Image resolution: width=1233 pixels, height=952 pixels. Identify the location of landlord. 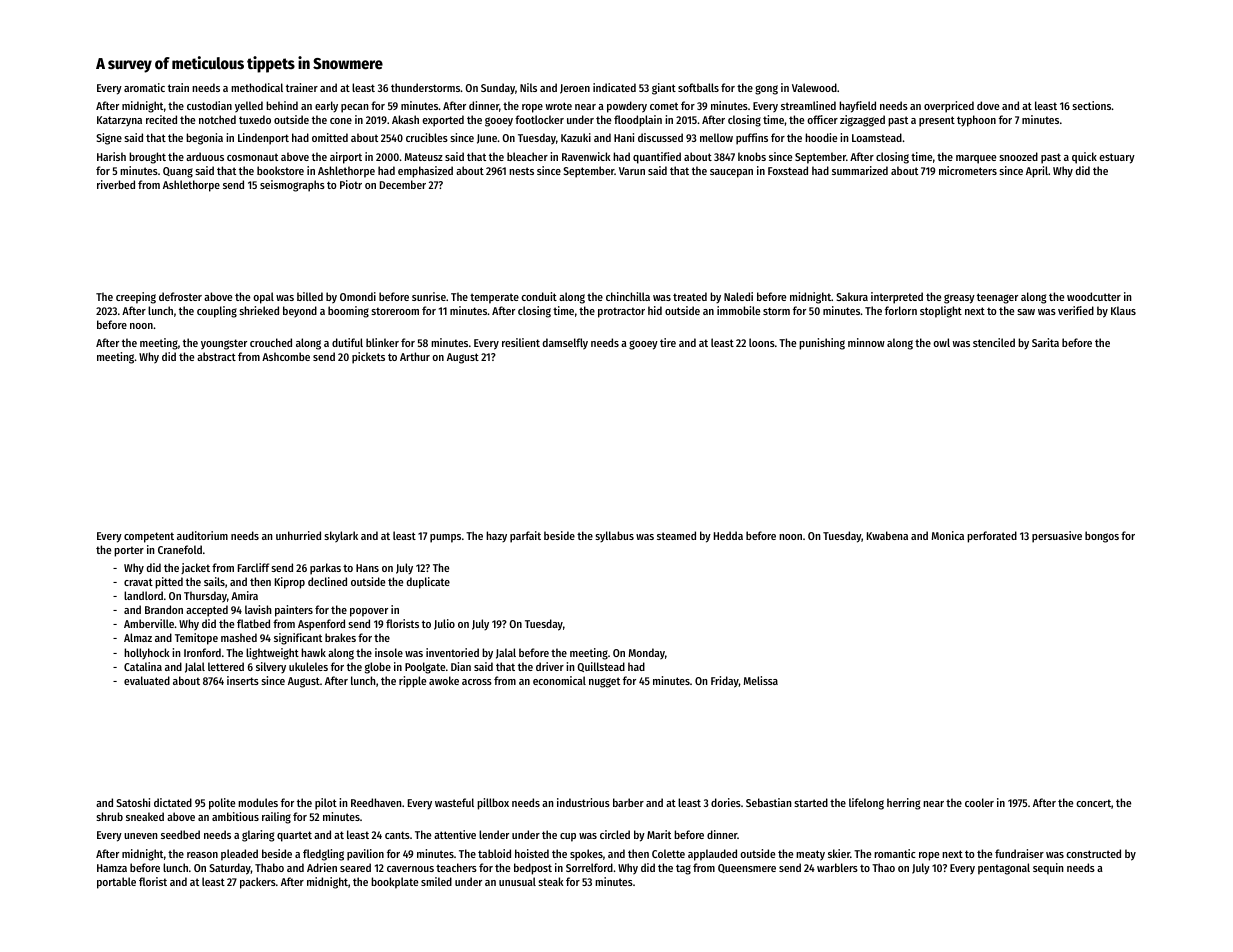
(143, 595).
